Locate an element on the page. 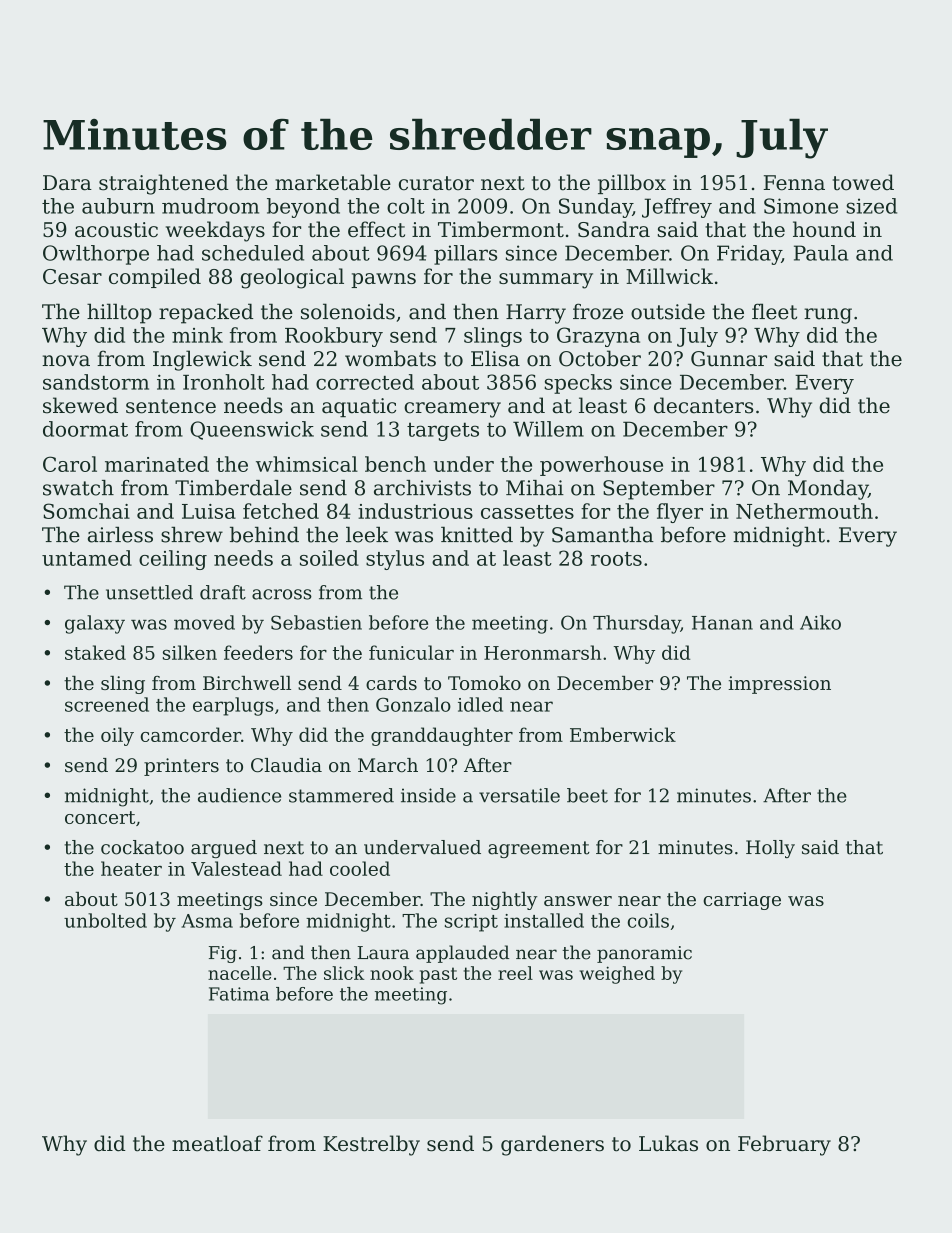 Image resolution: width=952 pixels, height=1233 pixels. meatloaf is located at coordinates (217, 1143).
